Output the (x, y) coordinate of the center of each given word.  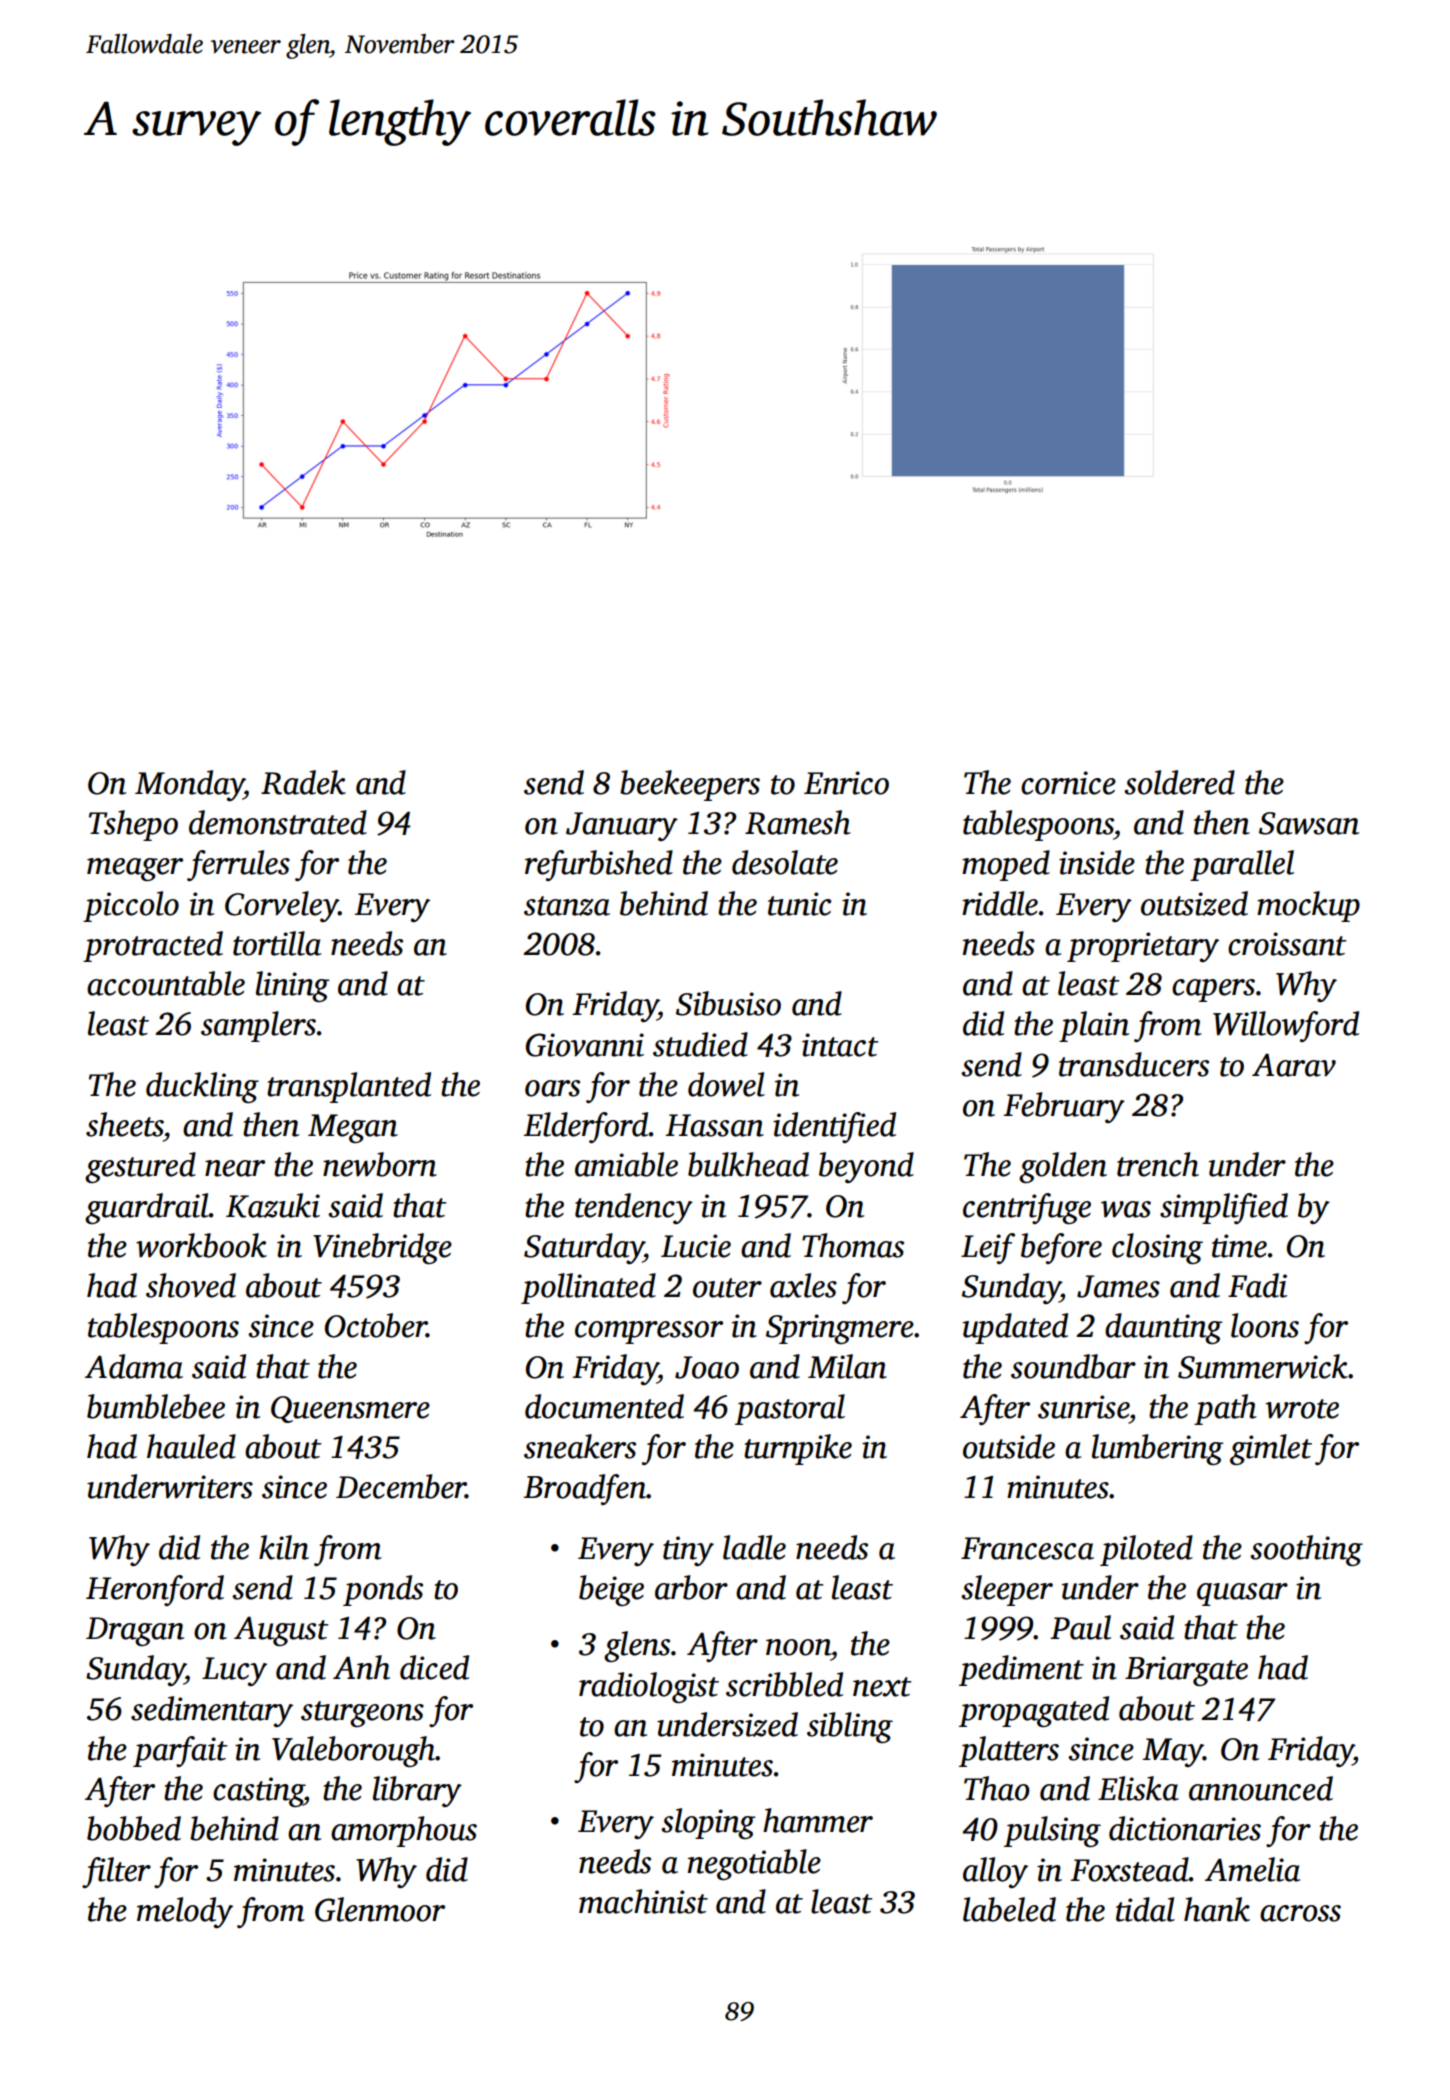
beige (611, 1590)
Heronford (155, 1590)
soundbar (1073, 1366)
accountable (166, 983)
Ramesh (798, 822)
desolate (785, 862)
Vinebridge (382, 1248)
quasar (1242, 1594)
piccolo (131, 906)
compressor (649, 1332)
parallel (1242, 865)
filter (116, 1872)
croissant (1287, 944)
